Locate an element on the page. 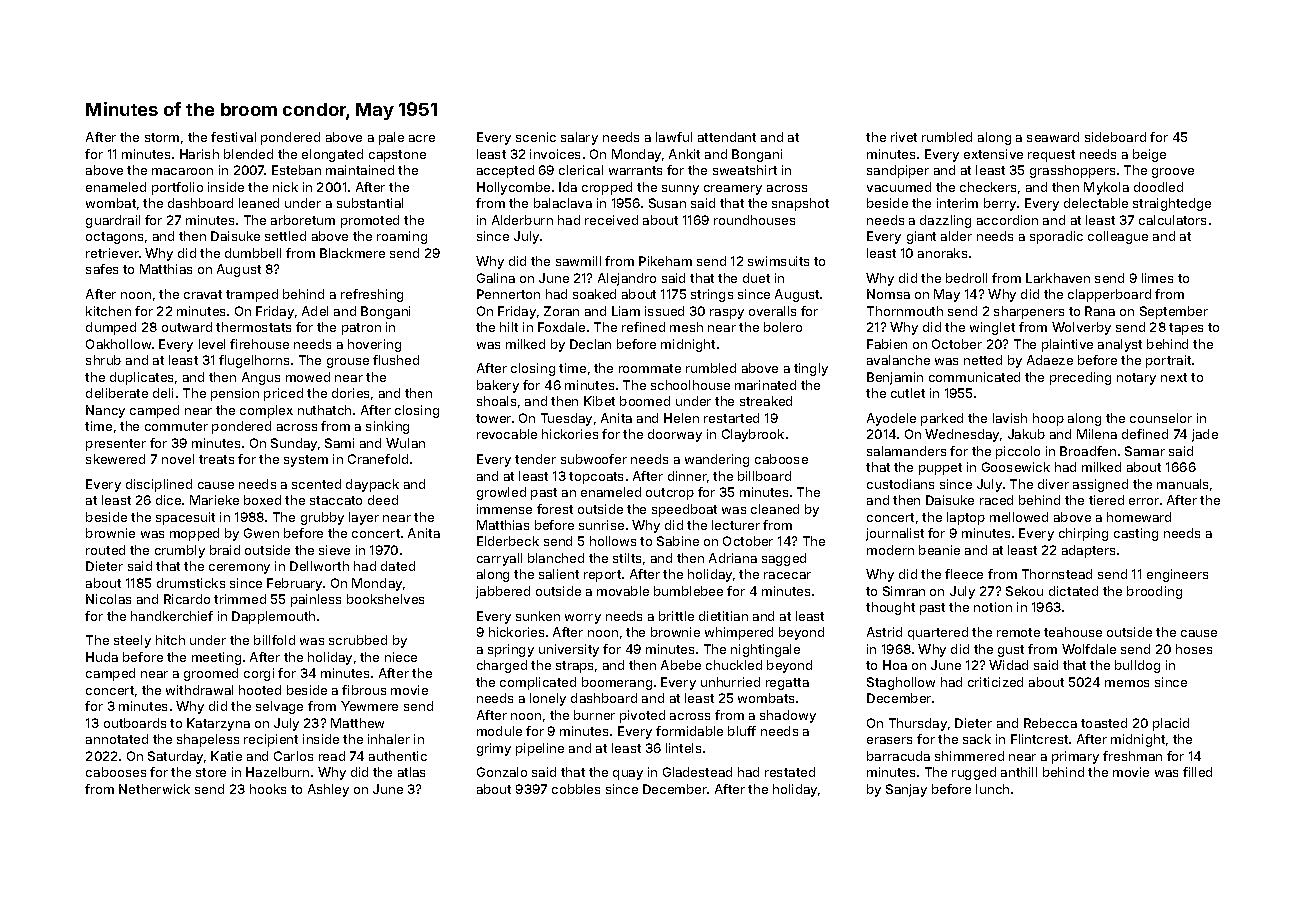 The height and width of the page is (924, 1308). lawful is located at coordinates (674, 137).
